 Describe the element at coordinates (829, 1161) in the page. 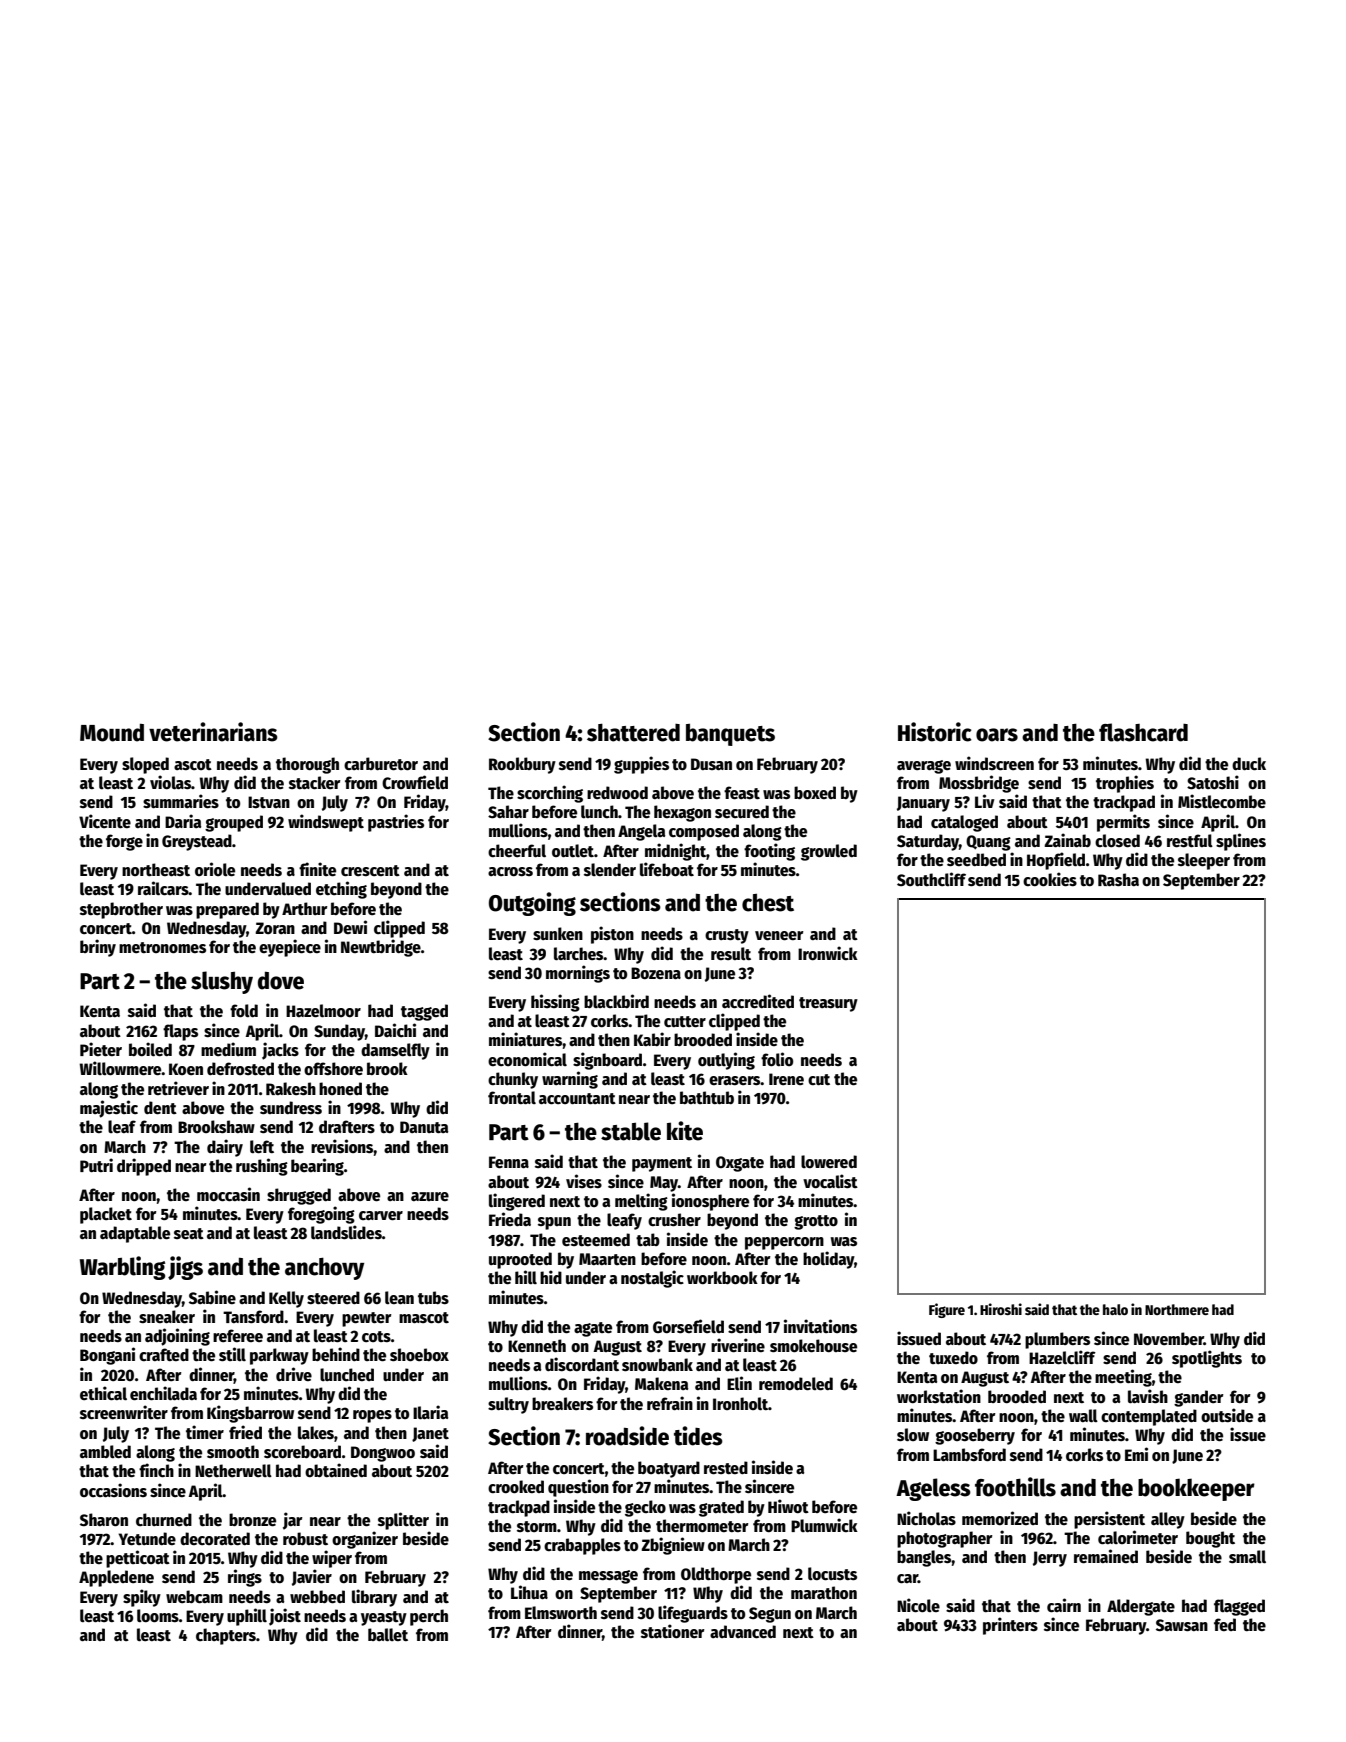

I see `lowered` at that location.
